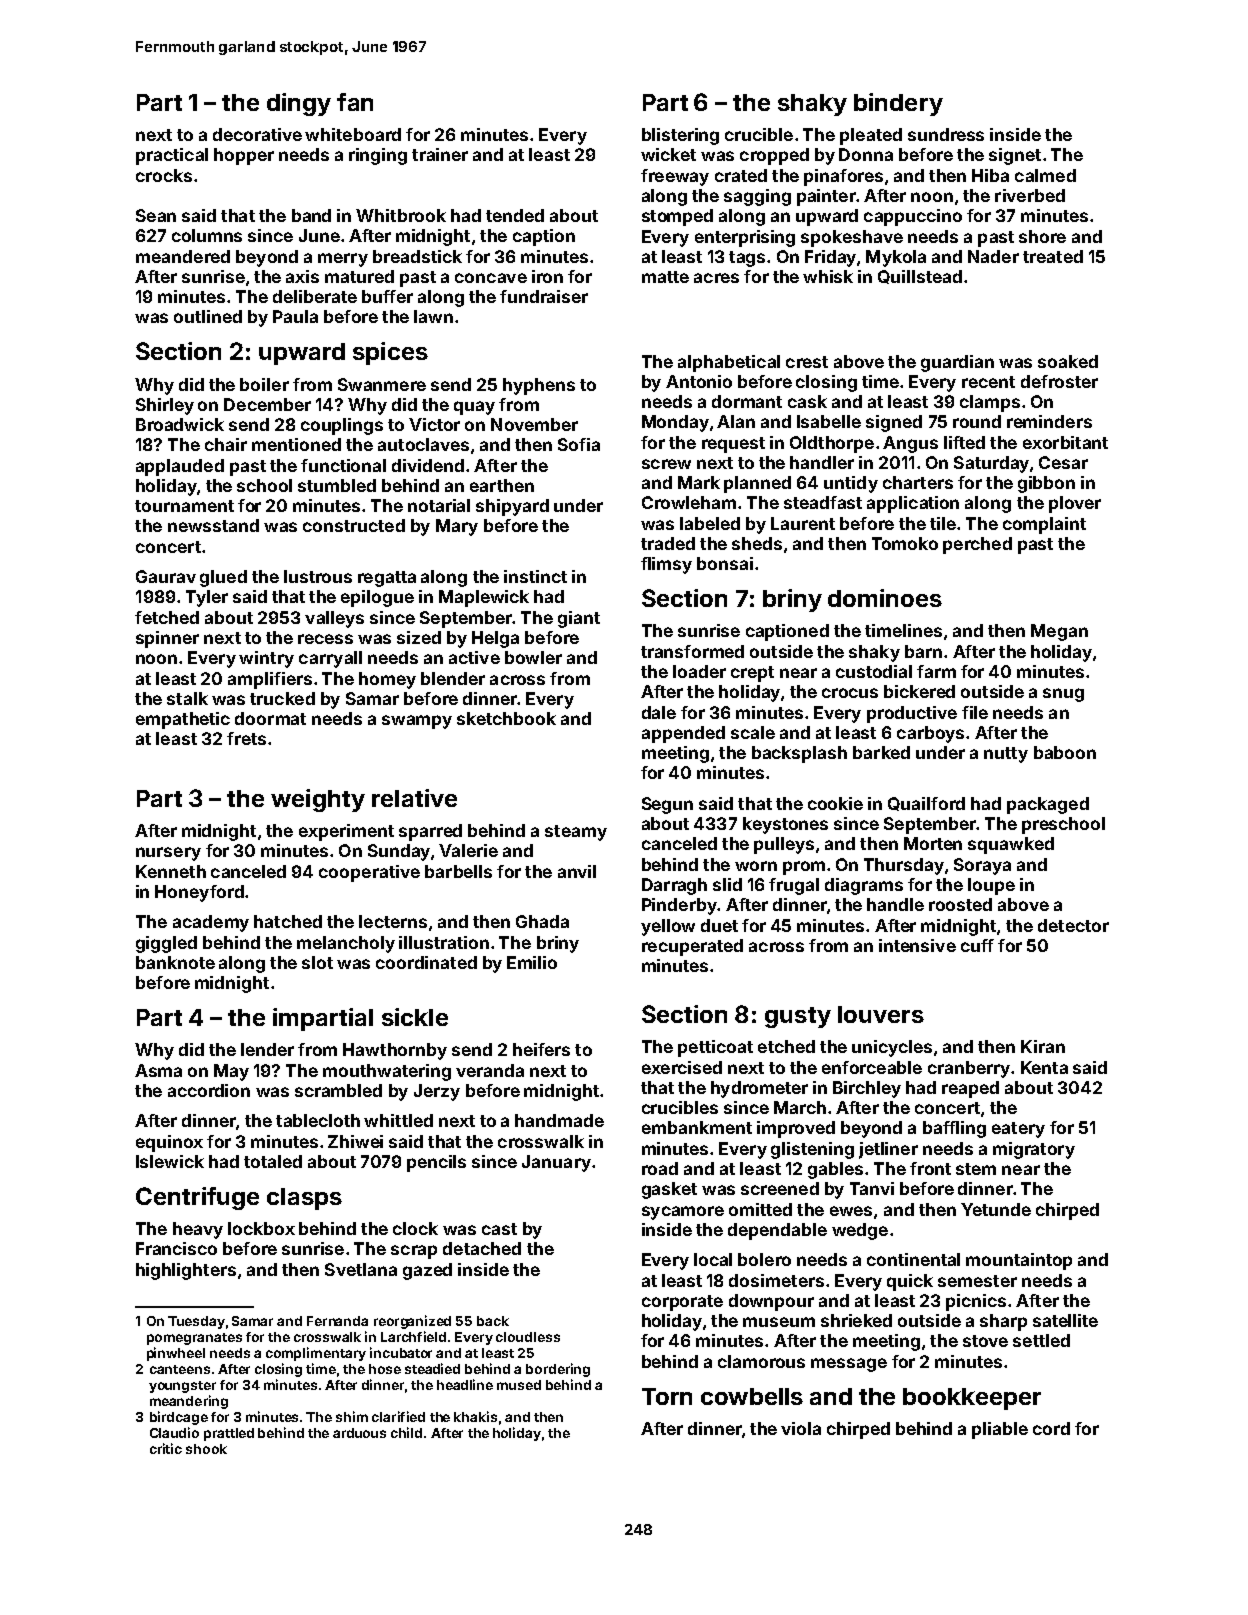  What do you see at coordinates (535, 576) in the screenshot?
I see `instinct` at bounding box center [535, 576].
